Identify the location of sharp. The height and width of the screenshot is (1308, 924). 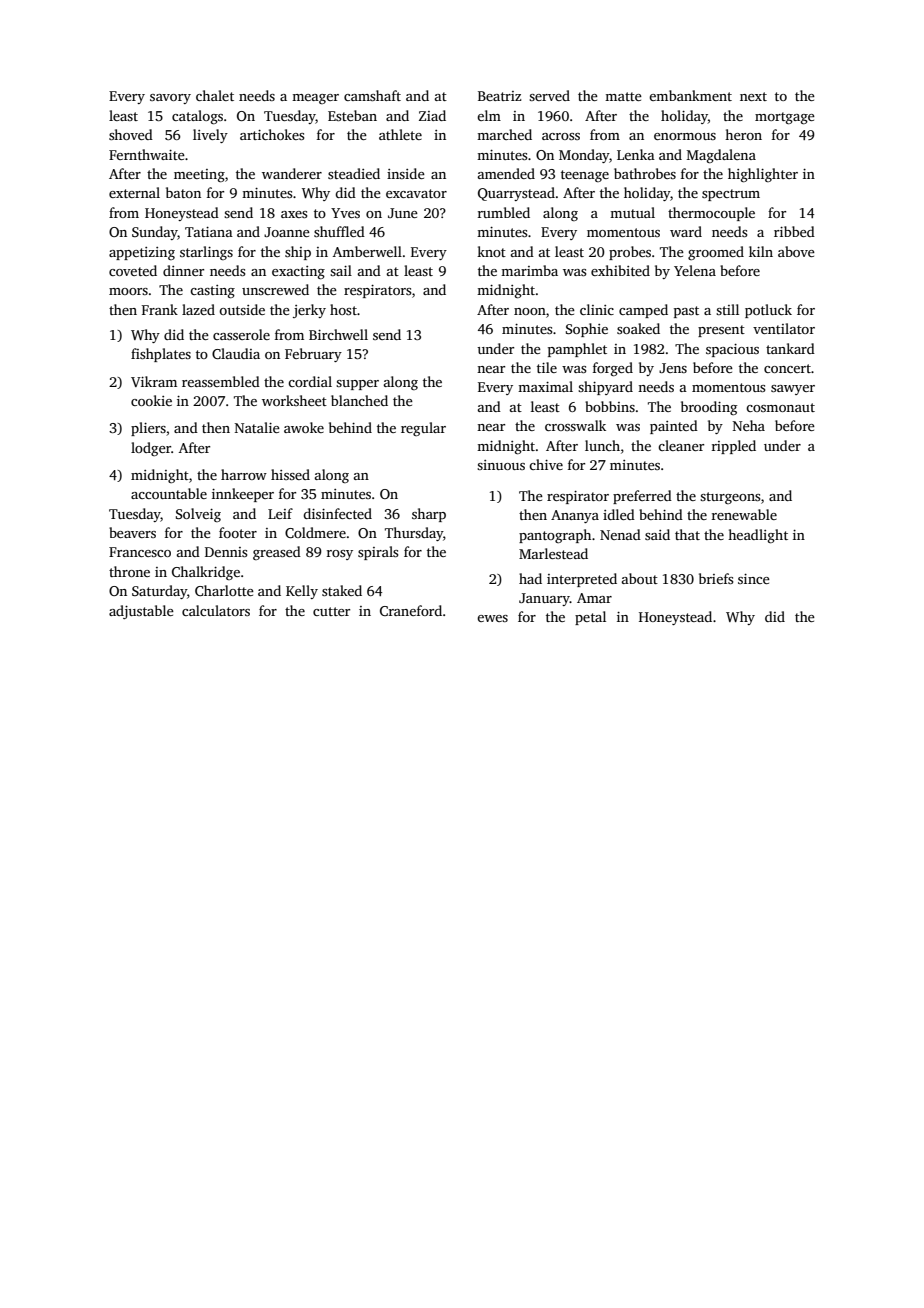
(429, 515).
